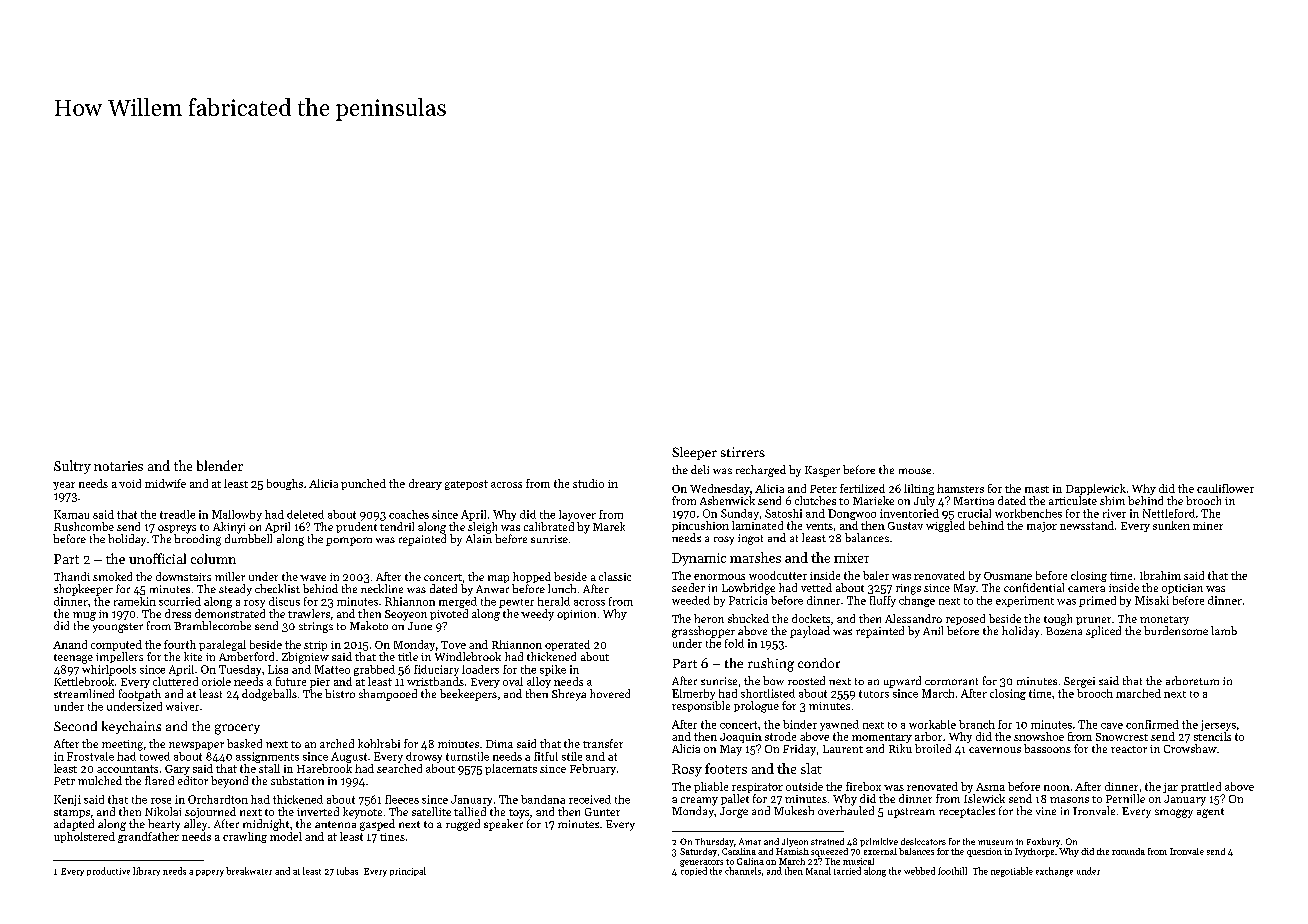  Describe the element at coordinates (1025, 601) in the screenshot. I see `experiment` at that location.
